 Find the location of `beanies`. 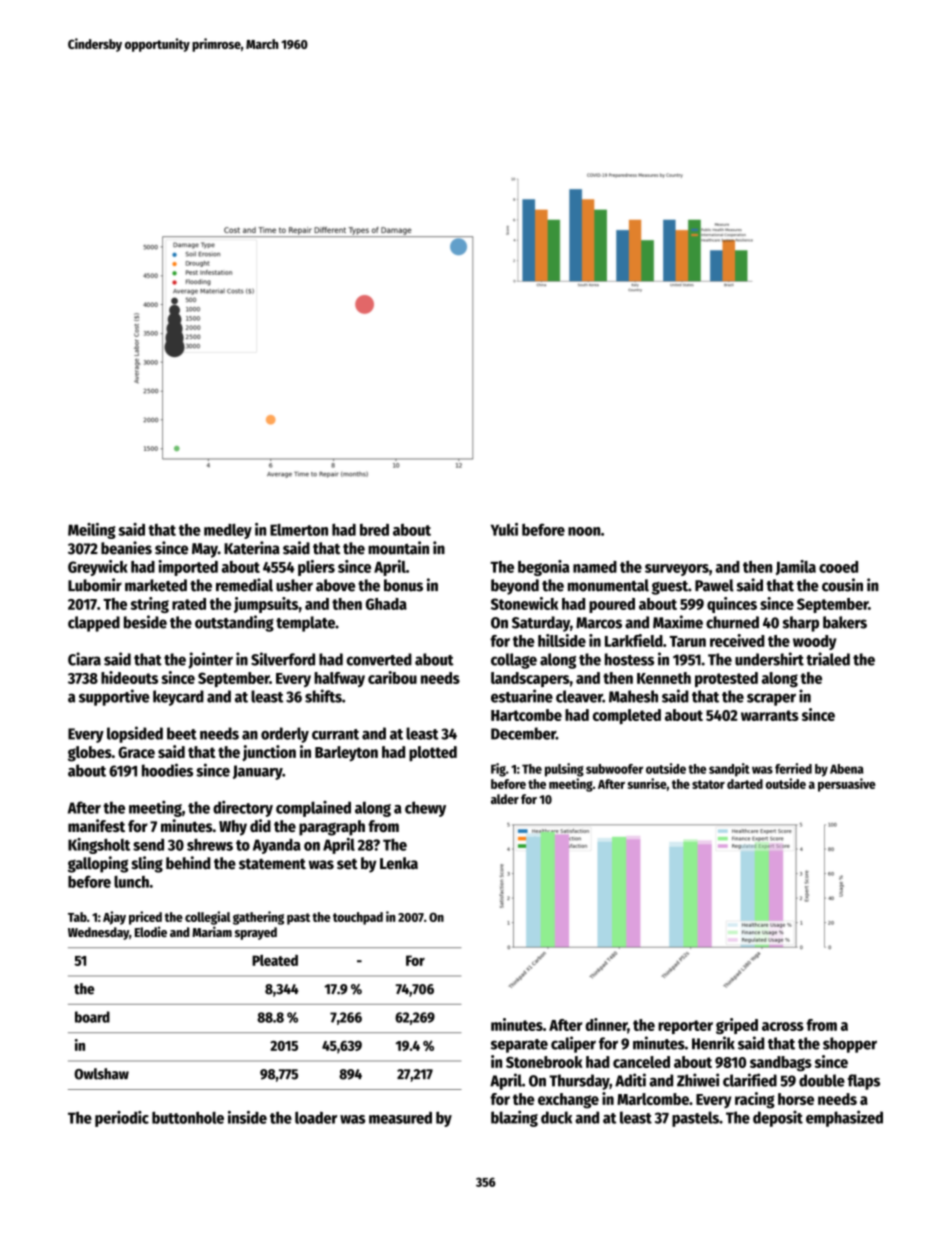

beanies is located at coordinates (126, 548).
